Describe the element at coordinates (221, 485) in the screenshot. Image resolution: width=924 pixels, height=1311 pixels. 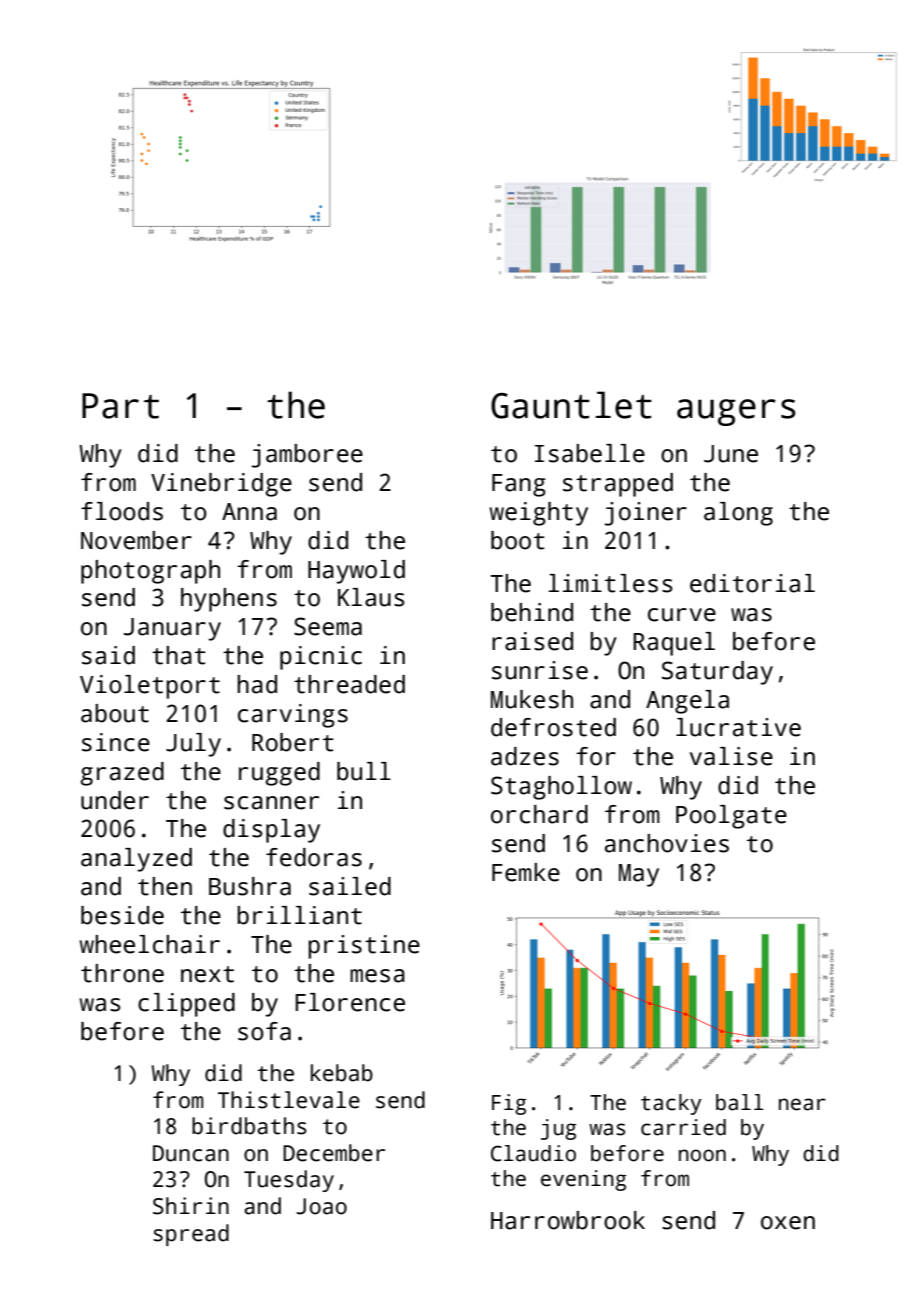
I see `Vinebridge` at that location.
